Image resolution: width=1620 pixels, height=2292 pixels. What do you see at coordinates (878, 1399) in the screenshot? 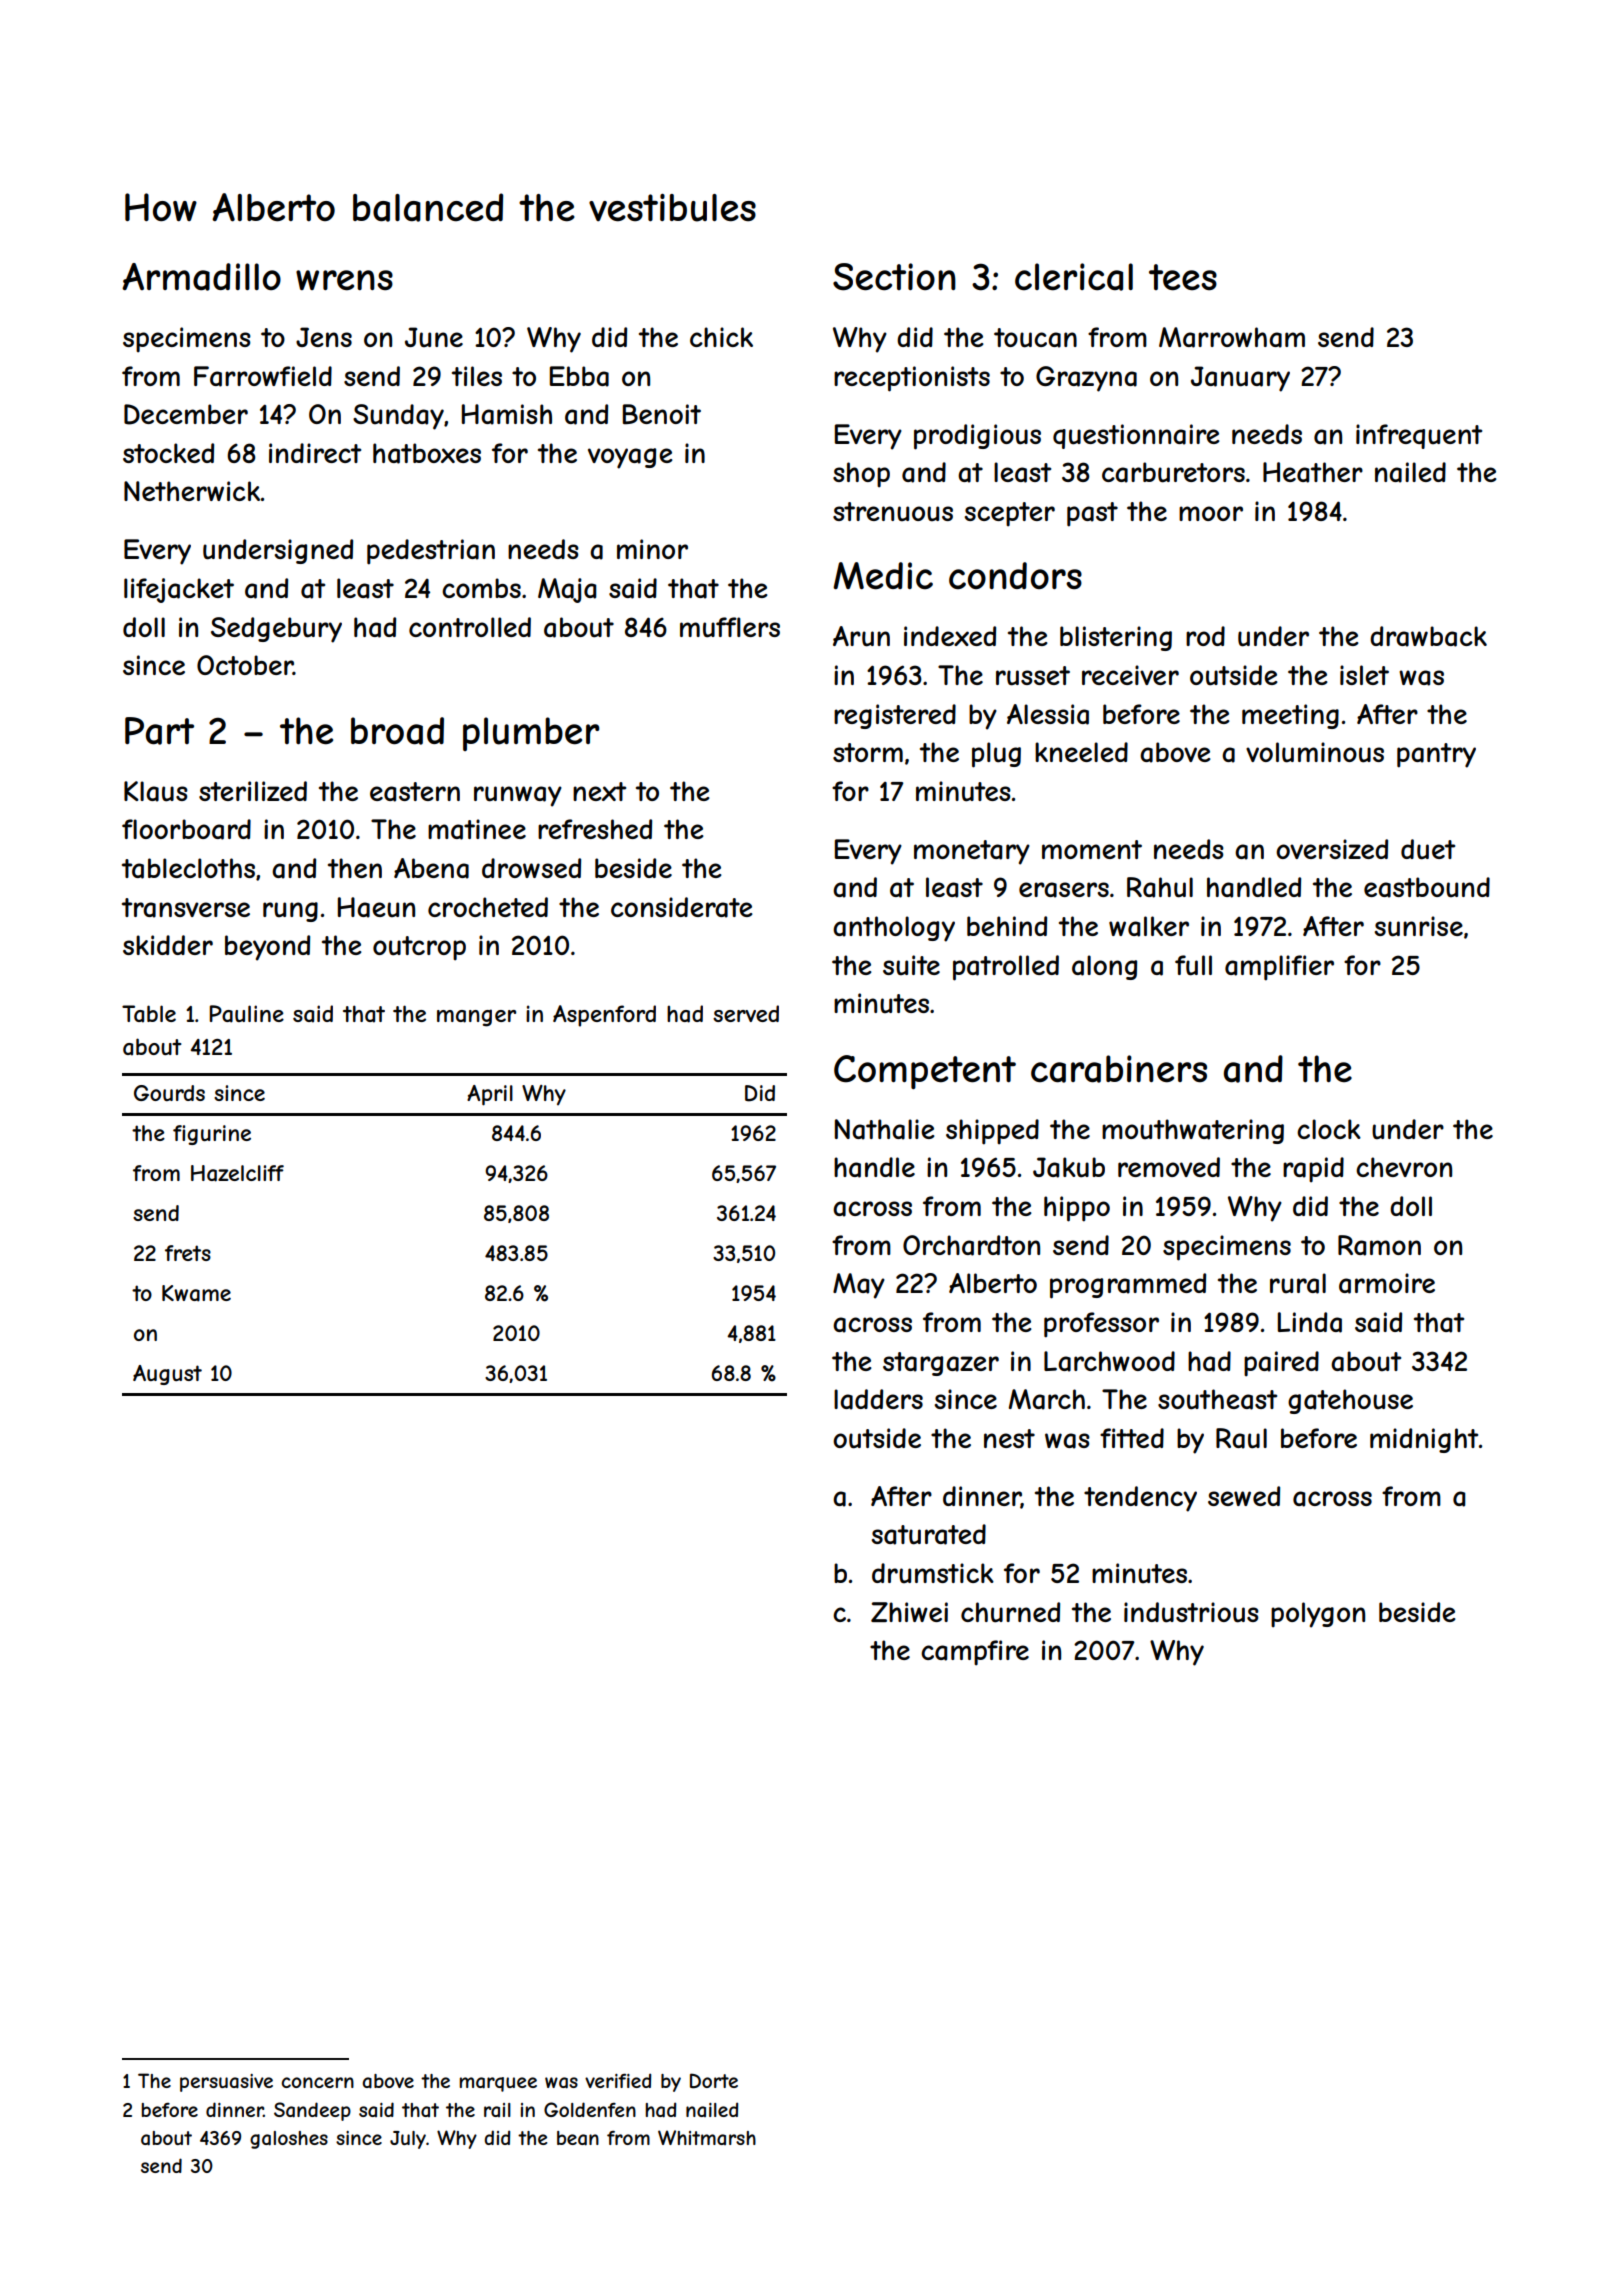
I see `ladders` at bounding box center [878, 1399].
